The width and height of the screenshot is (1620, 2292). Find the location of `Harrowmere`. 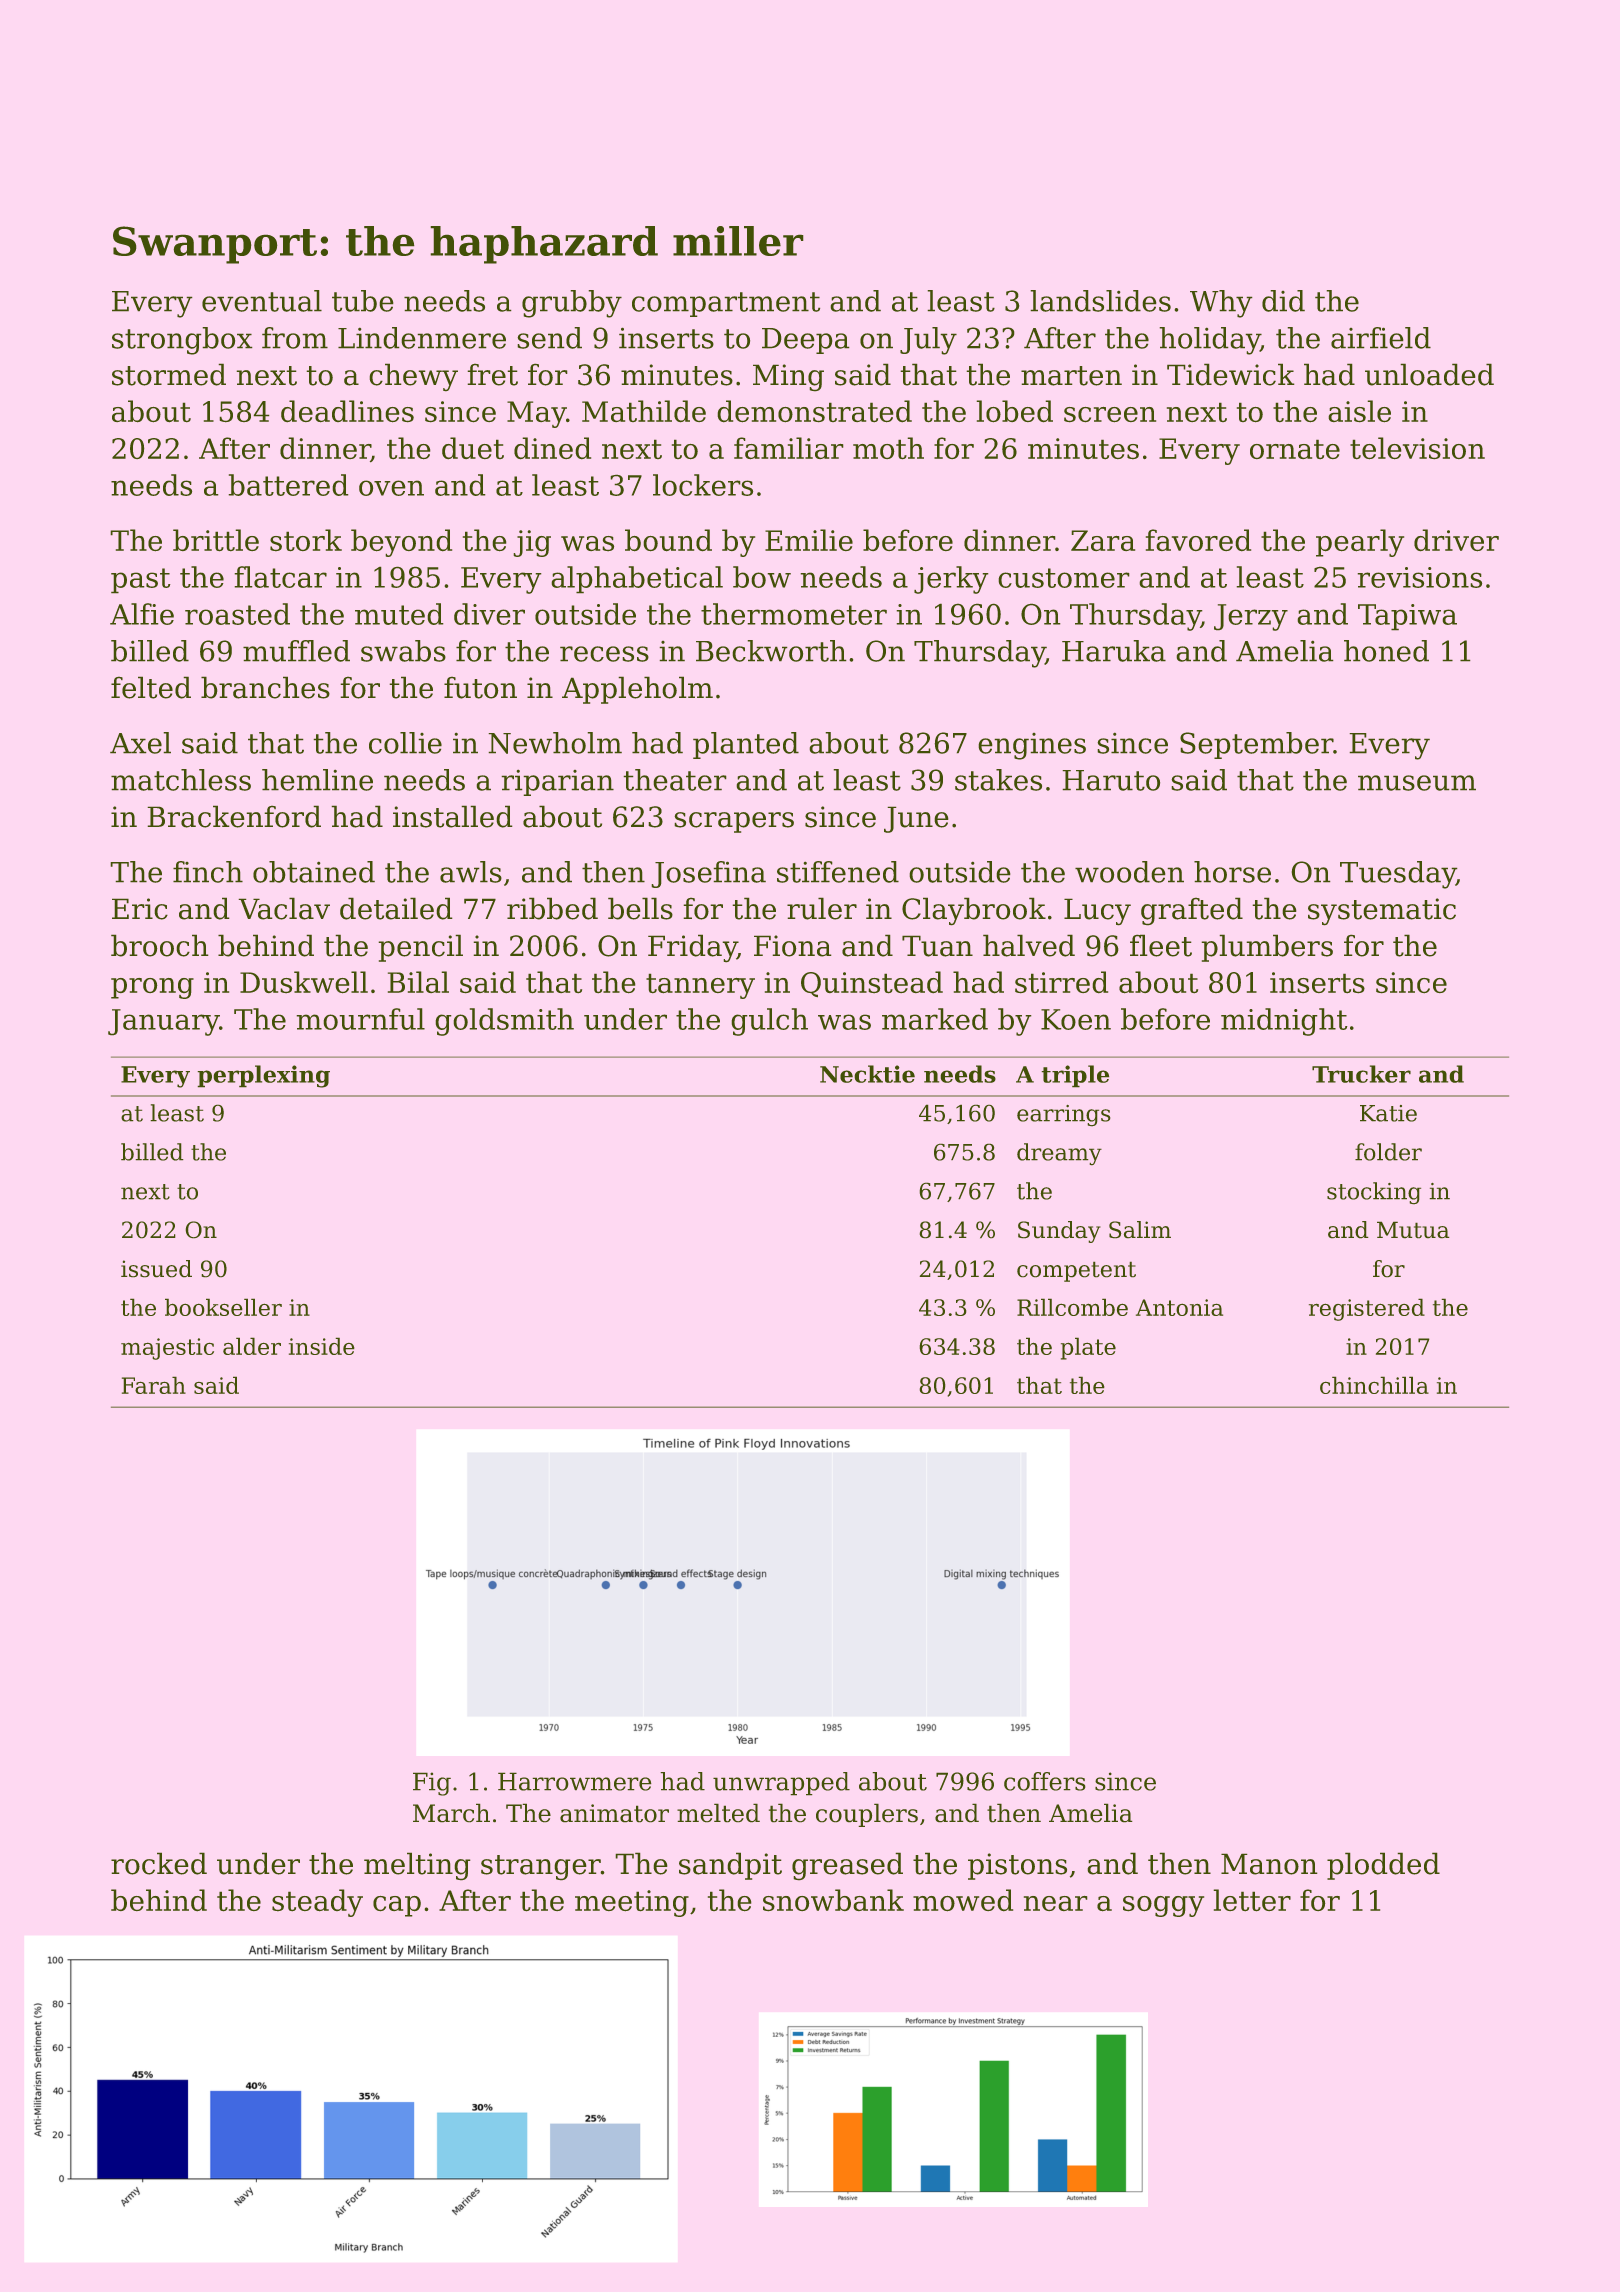

Harrowmere is located at coordinates (575, 1781).
